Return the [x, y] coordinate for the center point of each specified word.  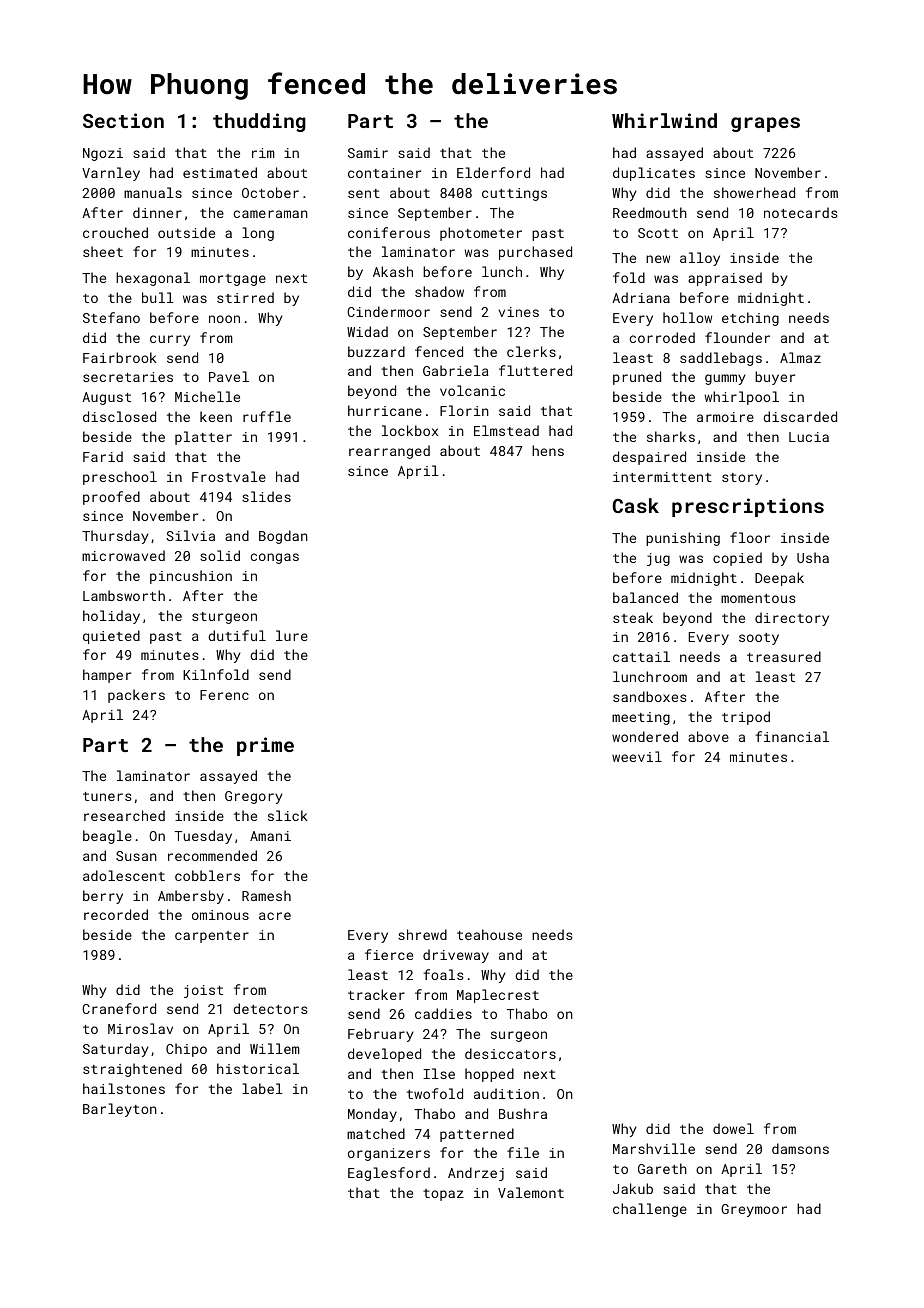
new [658, 259]
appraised [725, 279]
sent [364, 193]
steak [633, 617]
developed [384, 1055]
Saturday [116, 1050]
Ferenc [224, 695]
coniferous [389, 232]
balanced [645, 597]
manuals [153, 192]
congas [275, 558]
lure [292, 635]
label [262, 1088]
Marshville [654, 1148]
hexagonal [153, 279]
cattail [641, 656]
